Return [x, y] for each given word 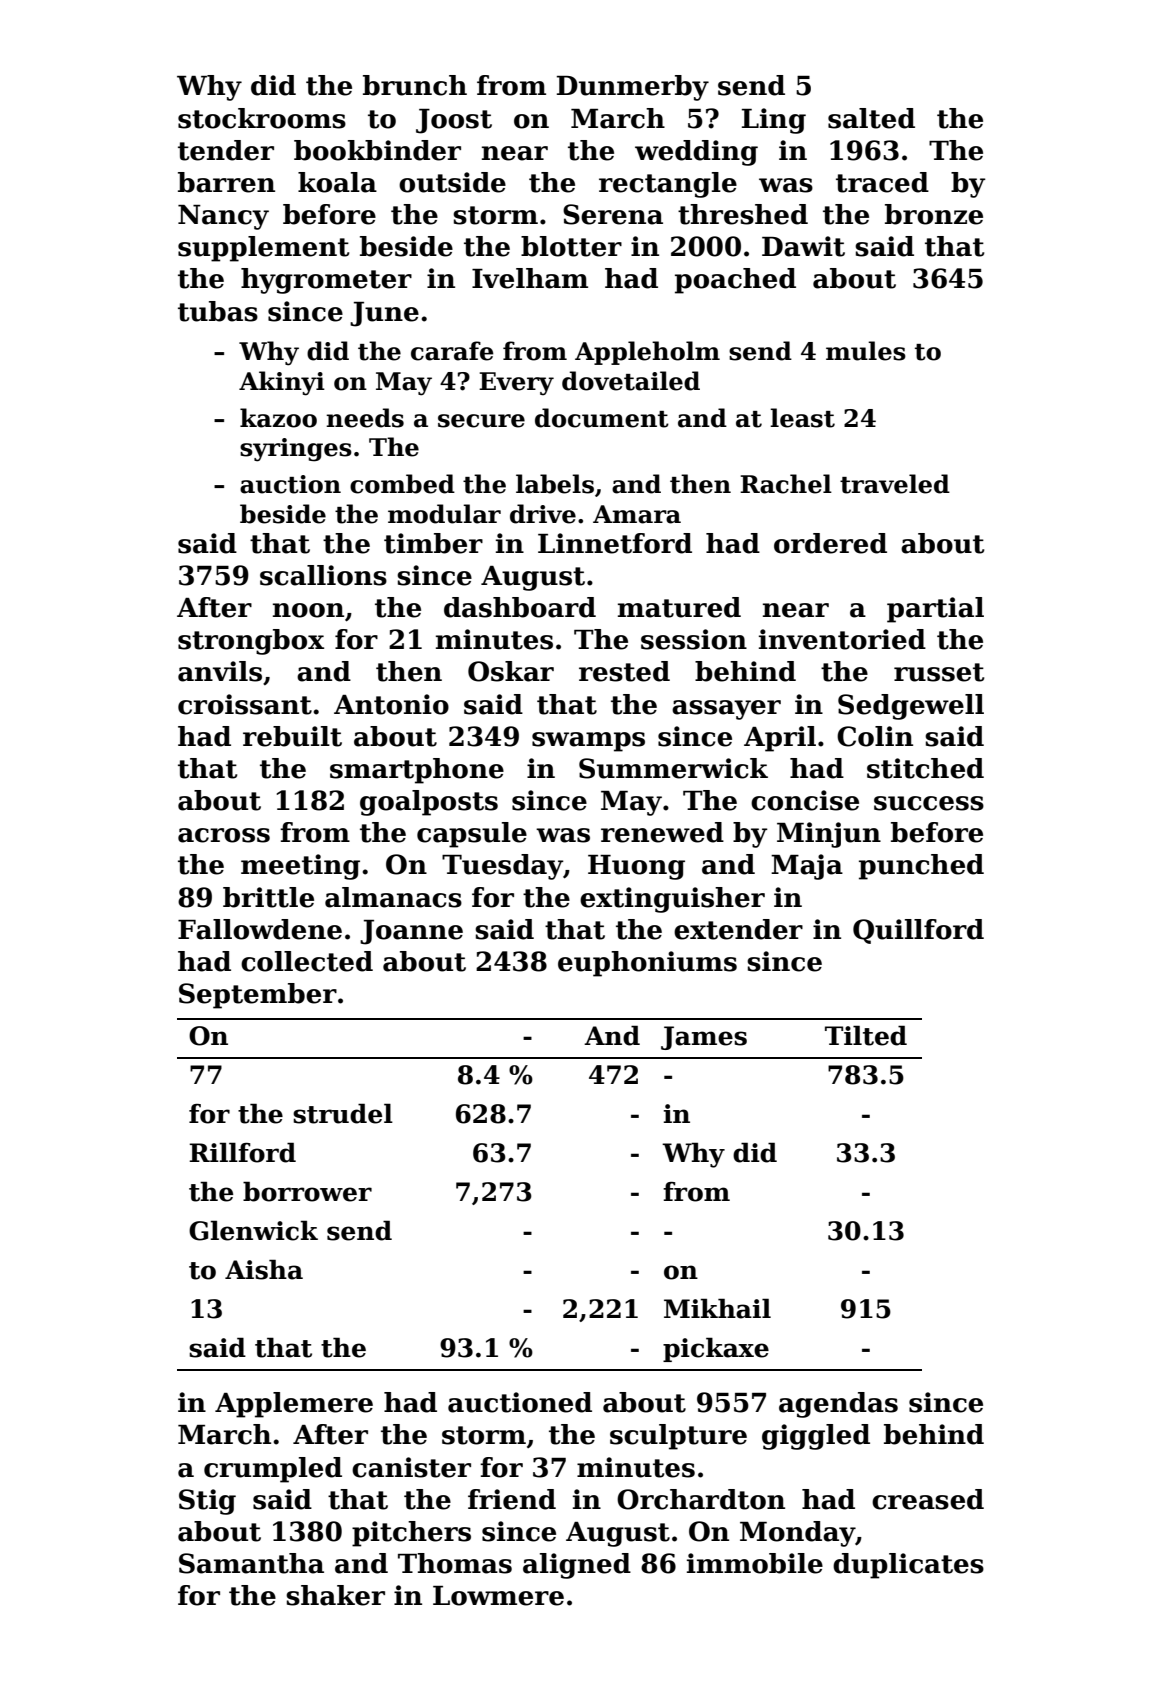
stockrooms [262, 118]
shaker [335, 1595]
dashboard [520, 607]
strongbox [251, 642]
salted [871, 118]
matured [679, 607]
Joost [454, 121]
